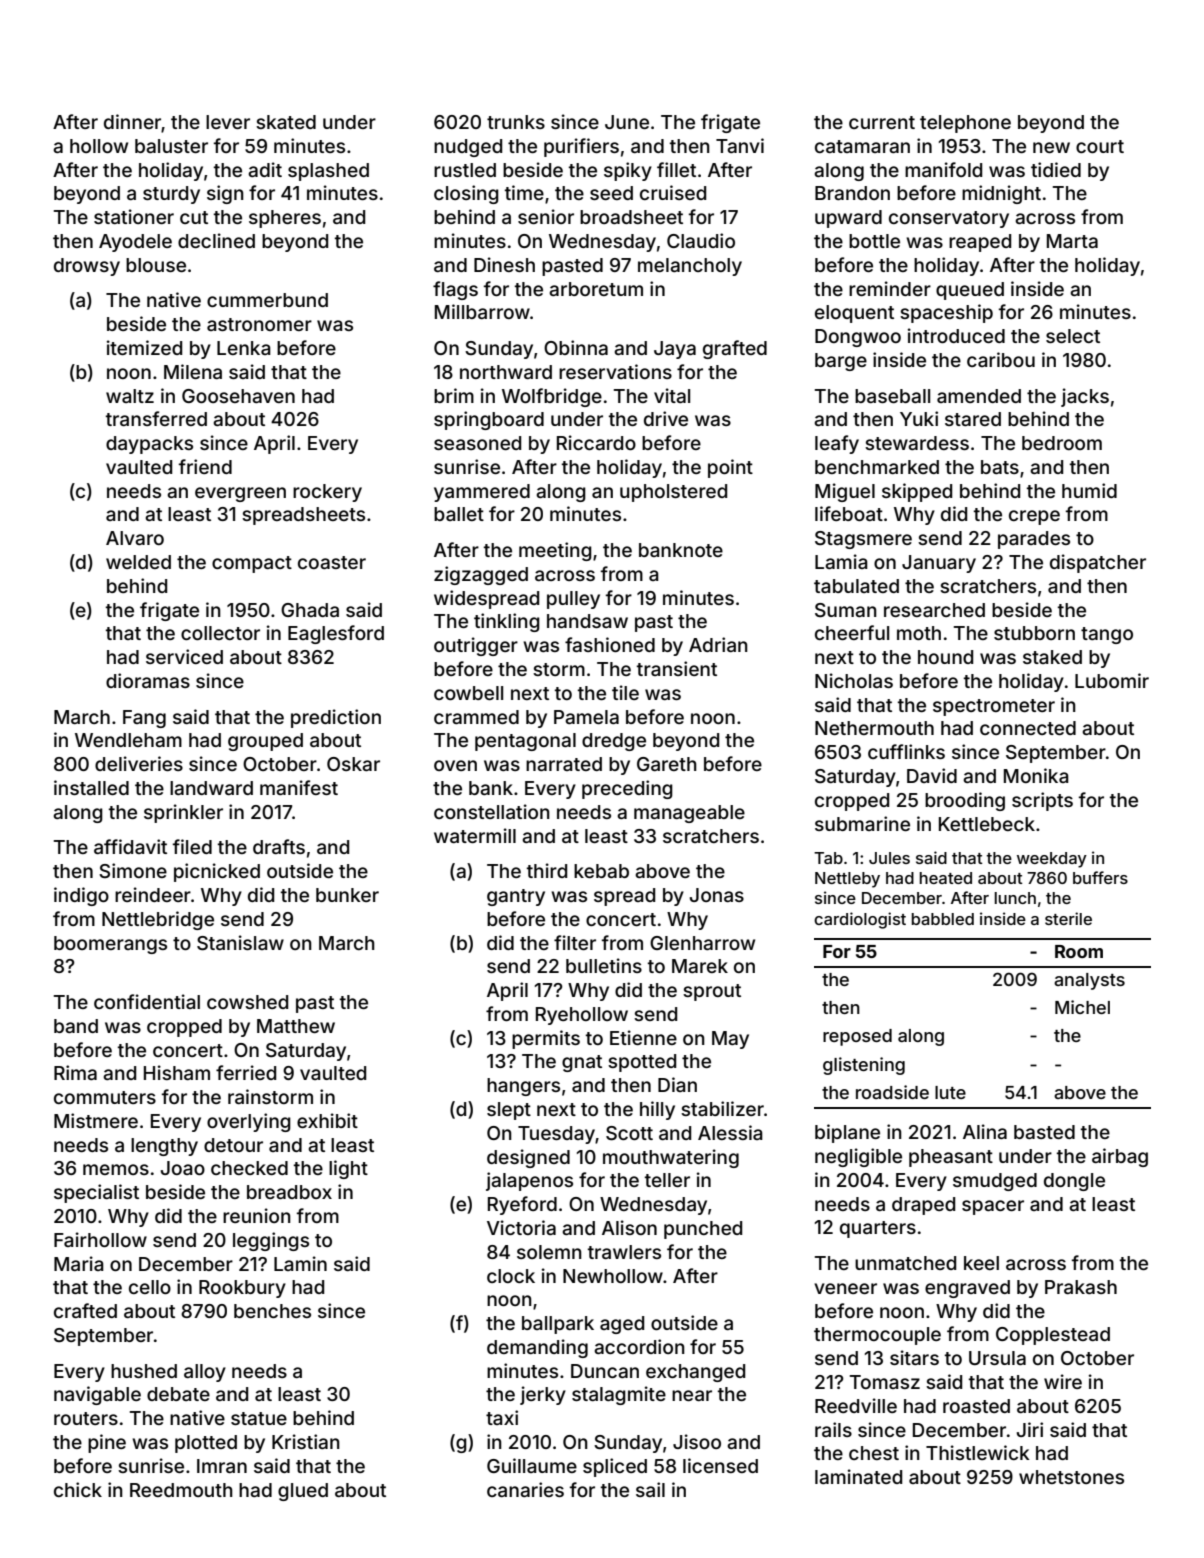  I want to click on breadbox, so click(289, 1192).
